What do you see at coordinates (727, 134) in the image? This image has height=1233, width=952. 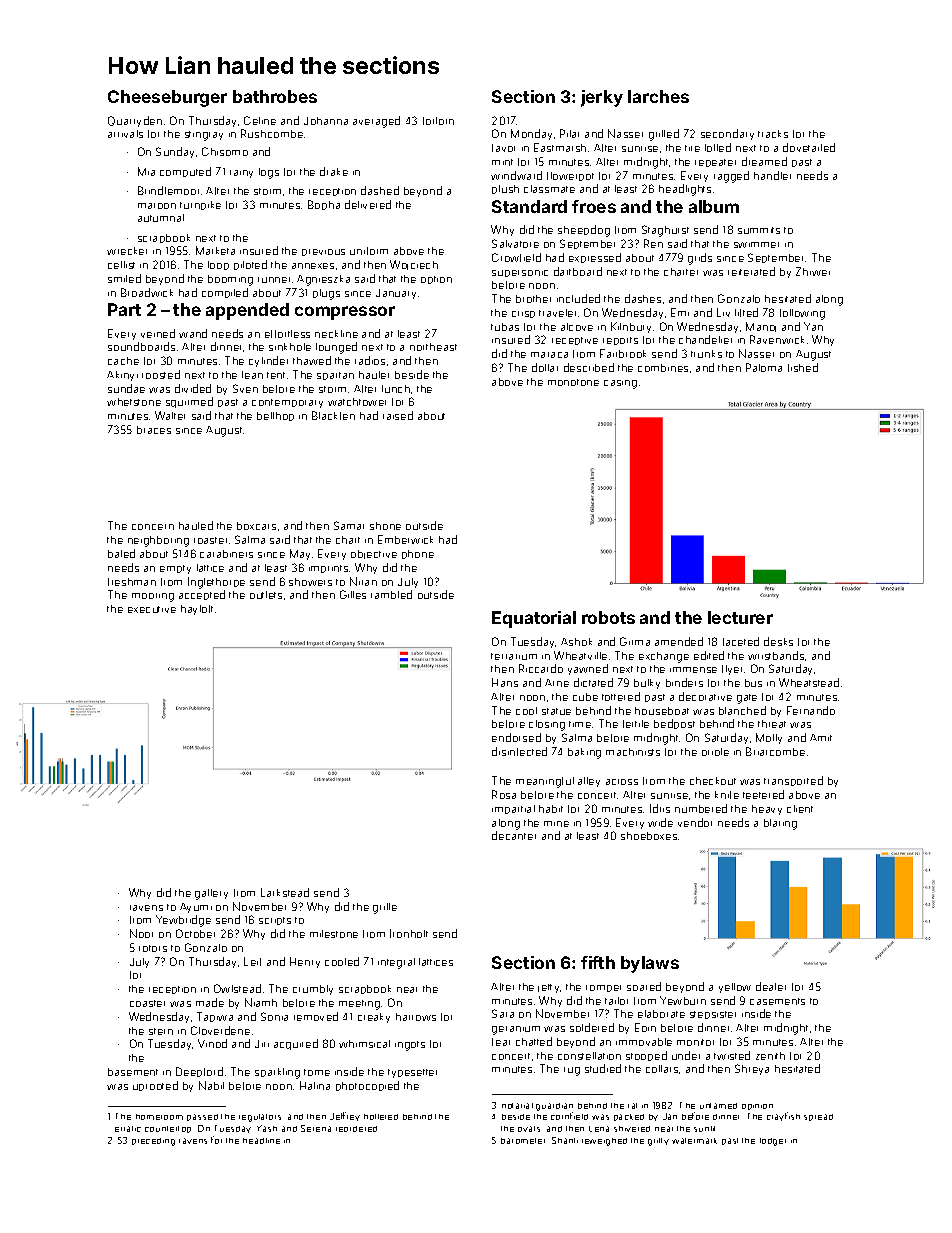 I see `secondary` at bounding box center [727, 134].
